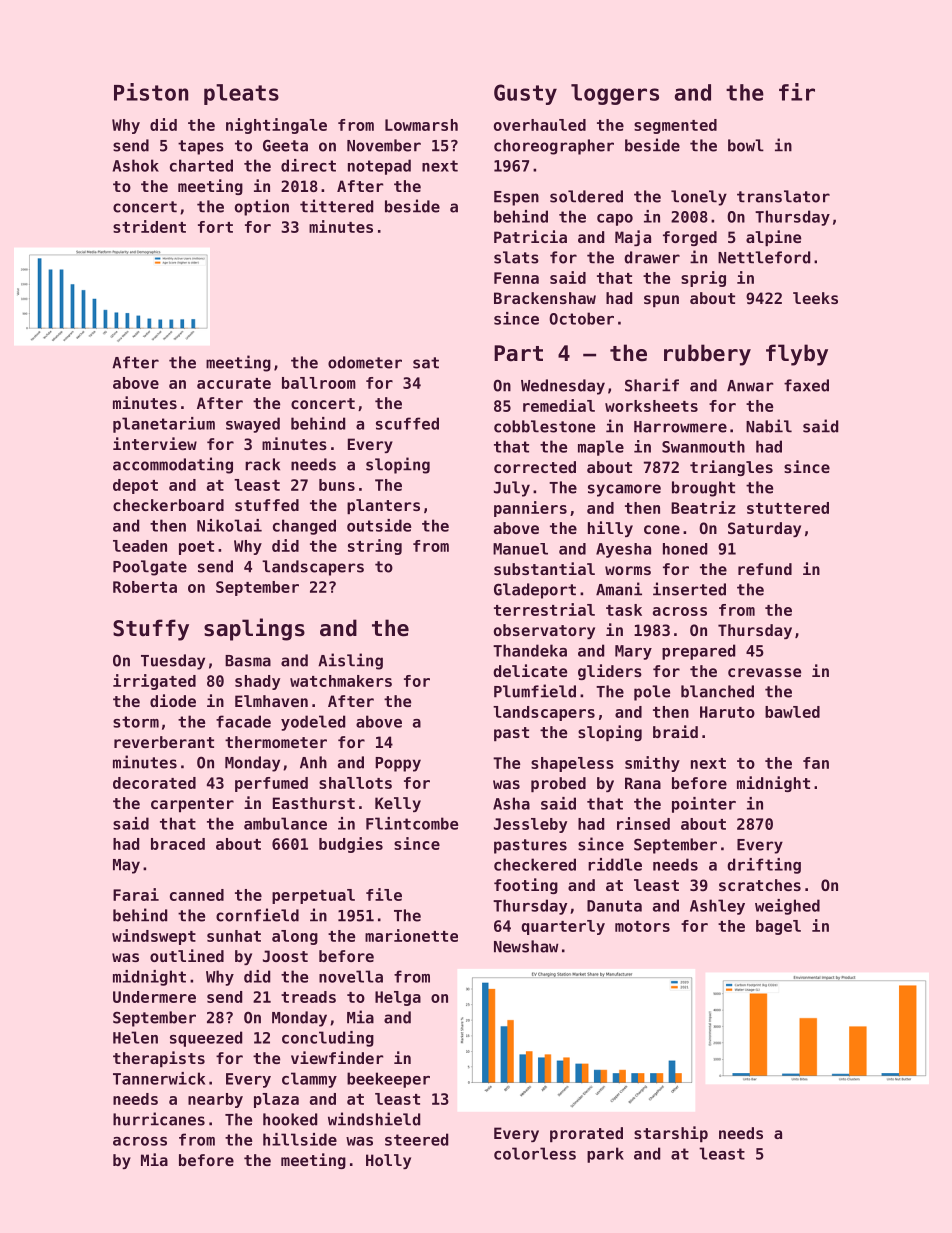 This page has height=1233, width=952. I want to click on ballroom, so click(319, 383).
